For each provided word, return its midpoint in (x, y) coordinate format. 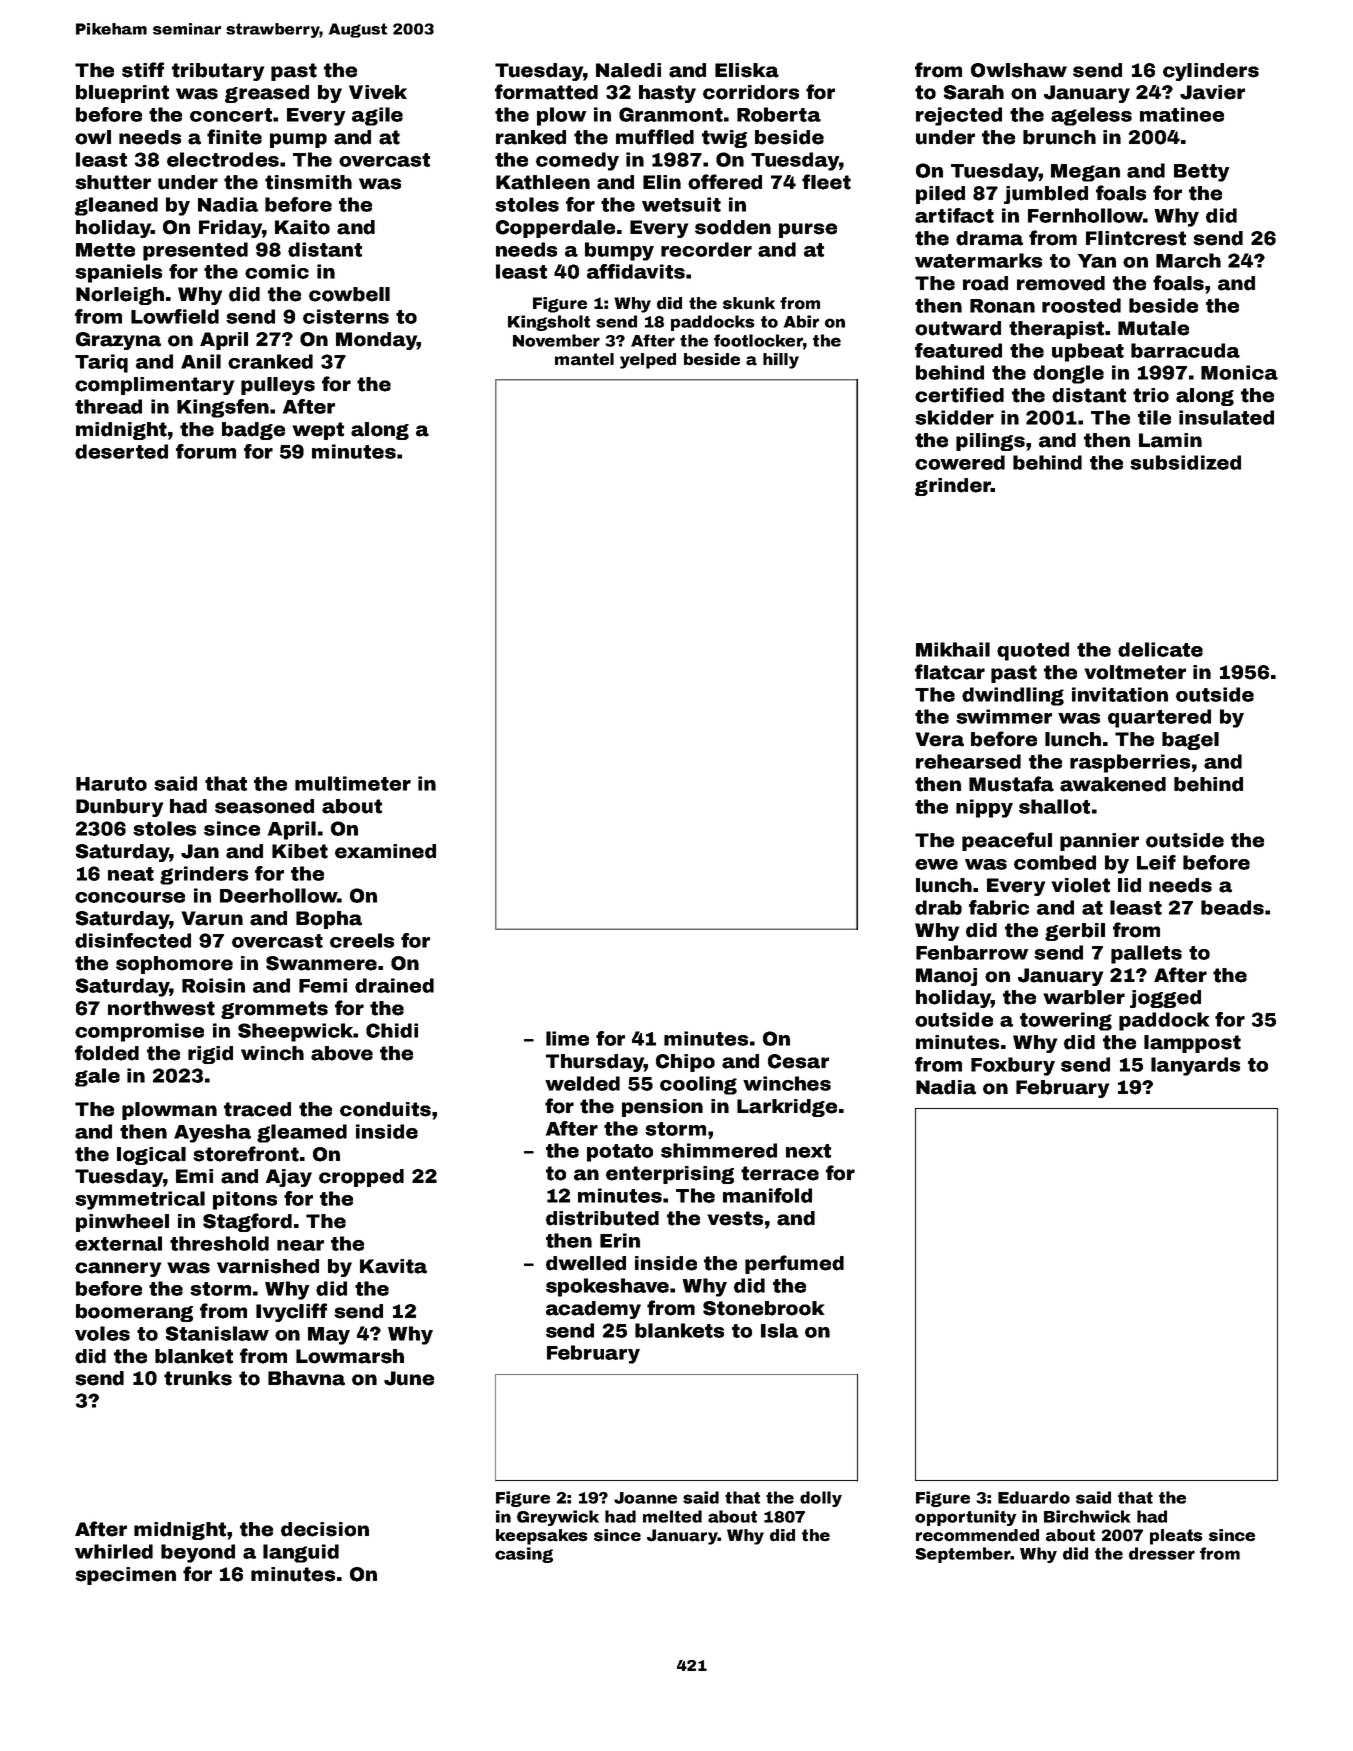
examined (385, 851)
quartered (1159, 718)
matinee (1182, 114)
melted (672, 1516)
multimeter (353, 783)
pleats (1176, 1537)
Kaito (302, 227)
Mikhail (953, 649)
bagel (1190, 741)
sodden (733, 227)
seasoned (264, 806)
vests (735, 1218)
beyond (198, 1553)
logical (151, 1156)
